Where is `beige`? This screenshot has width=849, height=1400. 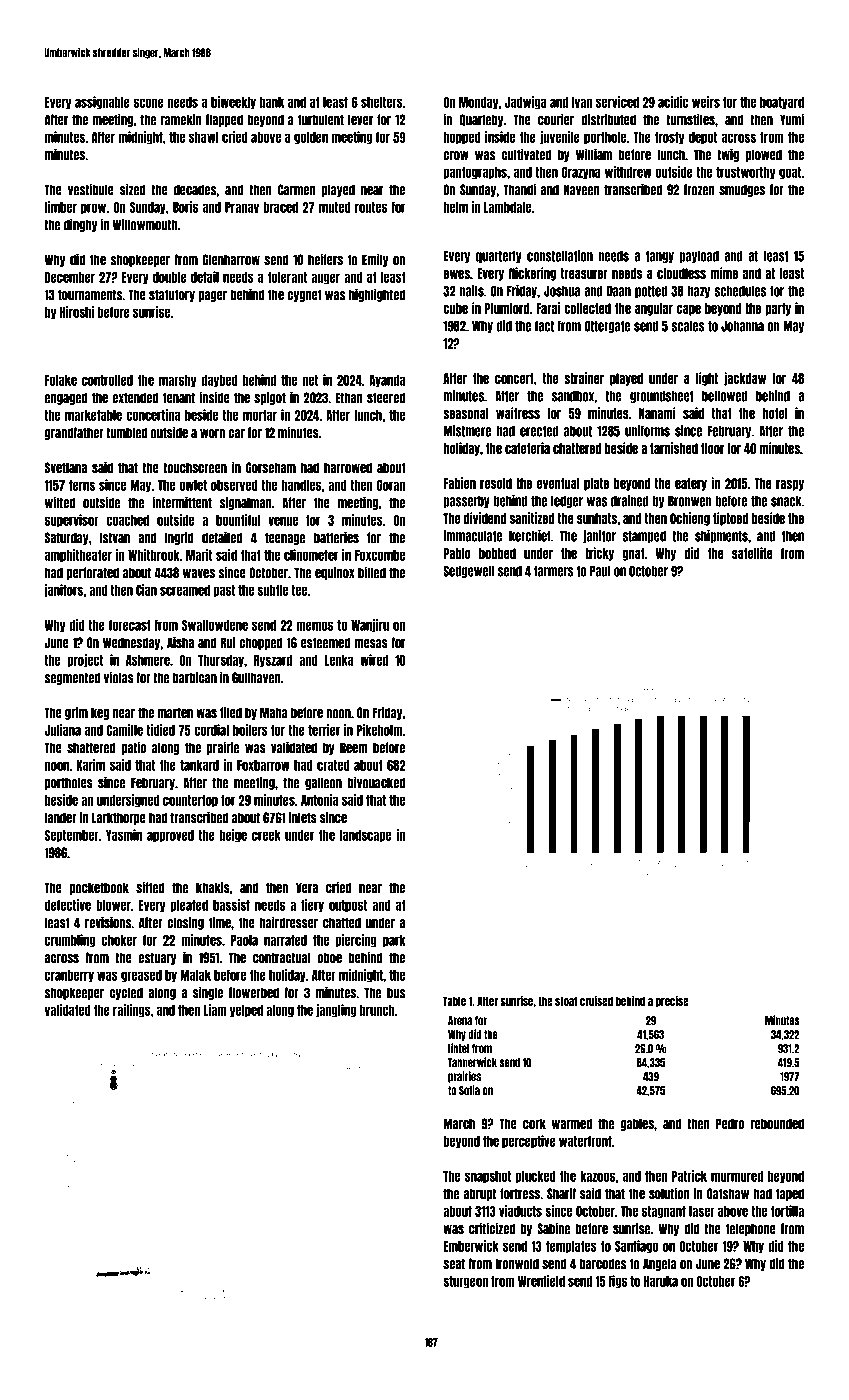 beige is located at coordinates (233, 836).
